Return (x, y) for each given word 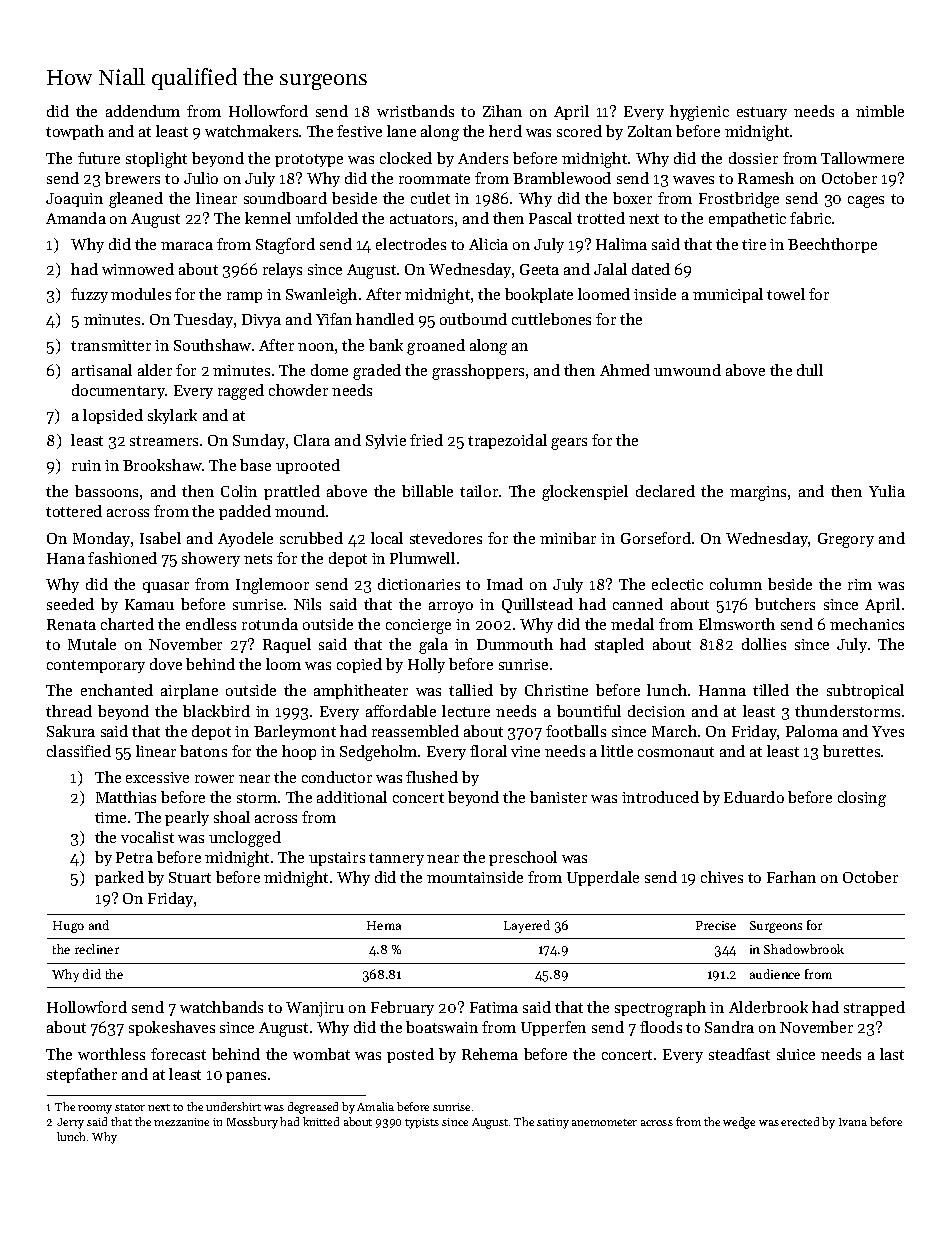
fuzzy (89, 295)
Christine (556, 690)
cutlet (430, 198)
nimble (880, 111)
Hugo (68, 927)
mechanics (867, 624)
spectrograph (660, 1009)
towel (786, 294)
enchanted (117, 690)
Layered (527, 926)
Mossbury (252, 1123)
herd (505, 131)
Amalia (375, 1106)
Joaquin (74, 200)
